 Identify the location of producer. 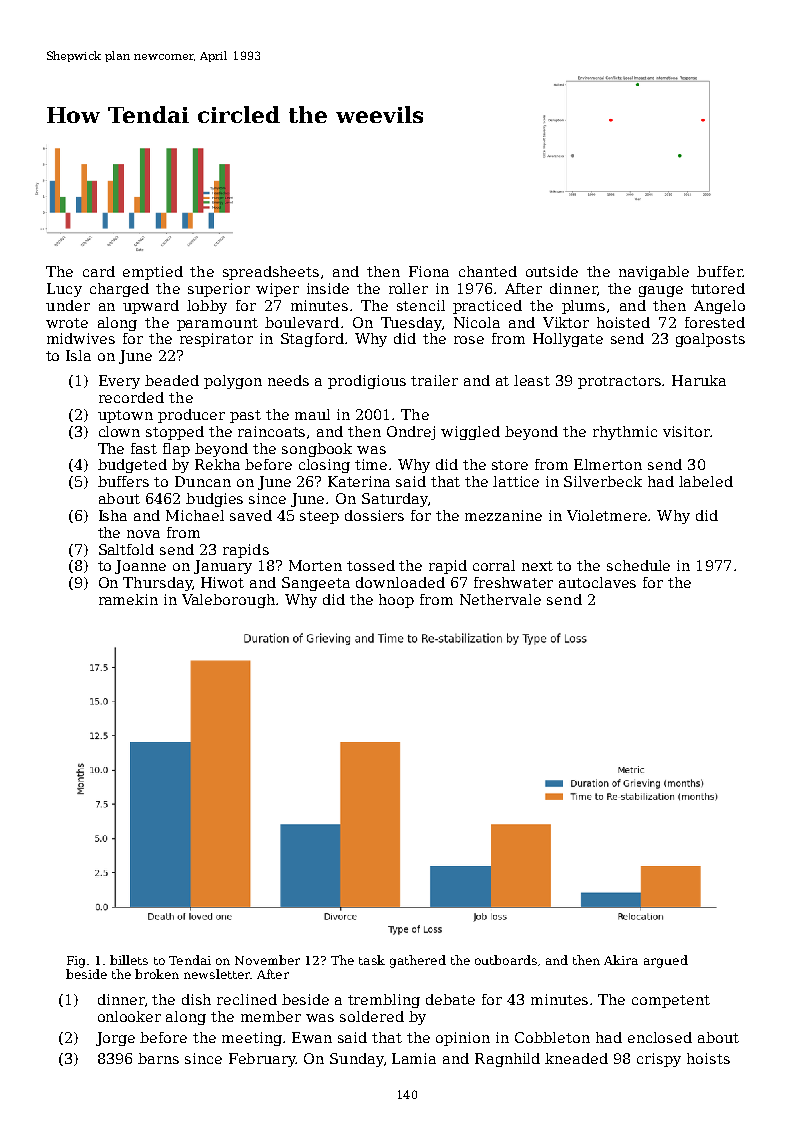
(191, 416).
